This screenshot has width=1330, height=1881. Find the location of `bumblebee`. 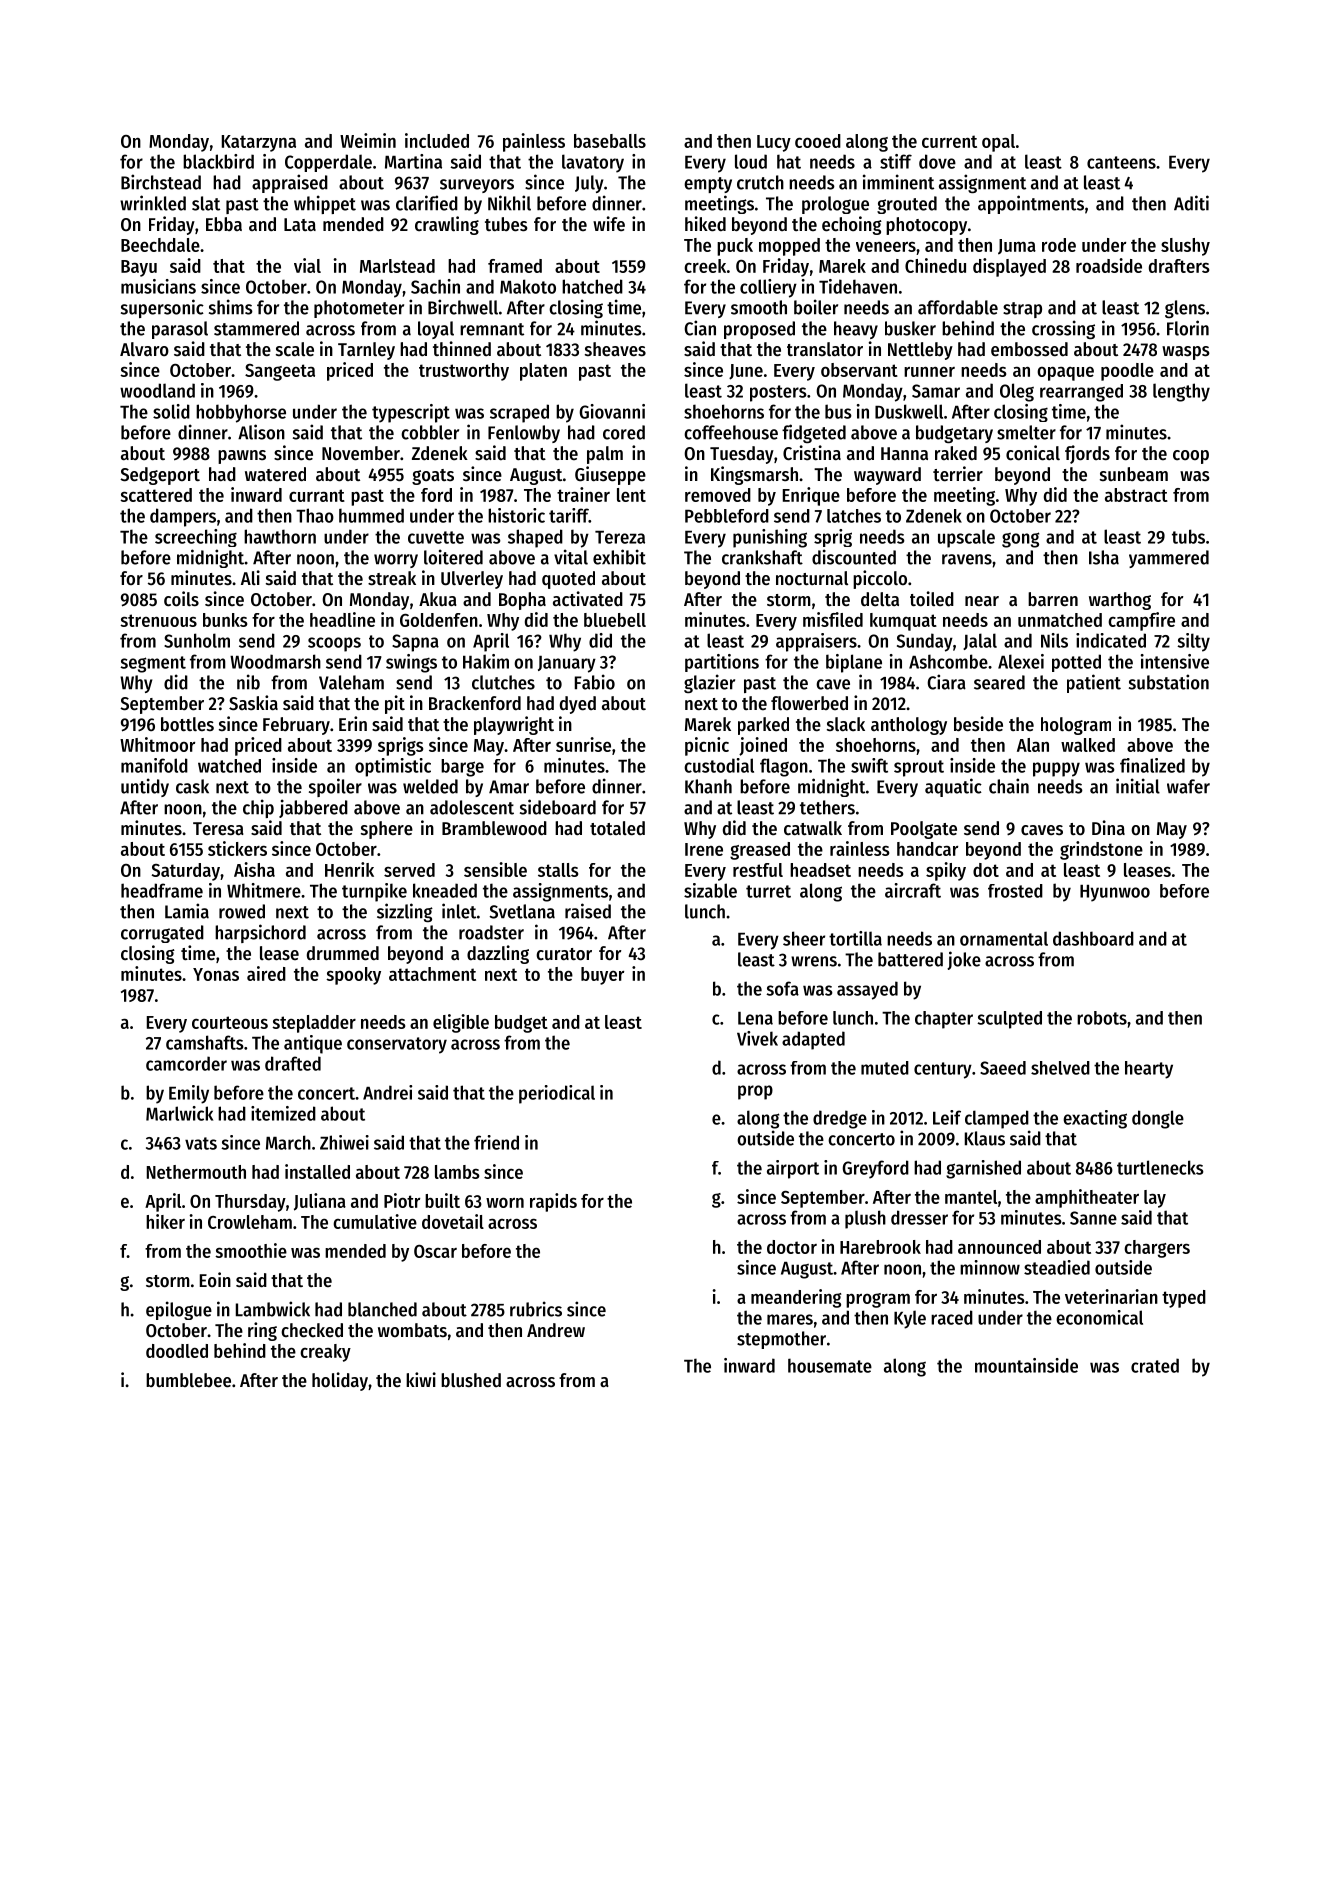

bumblebee is located at coordinates (188, 1380).
